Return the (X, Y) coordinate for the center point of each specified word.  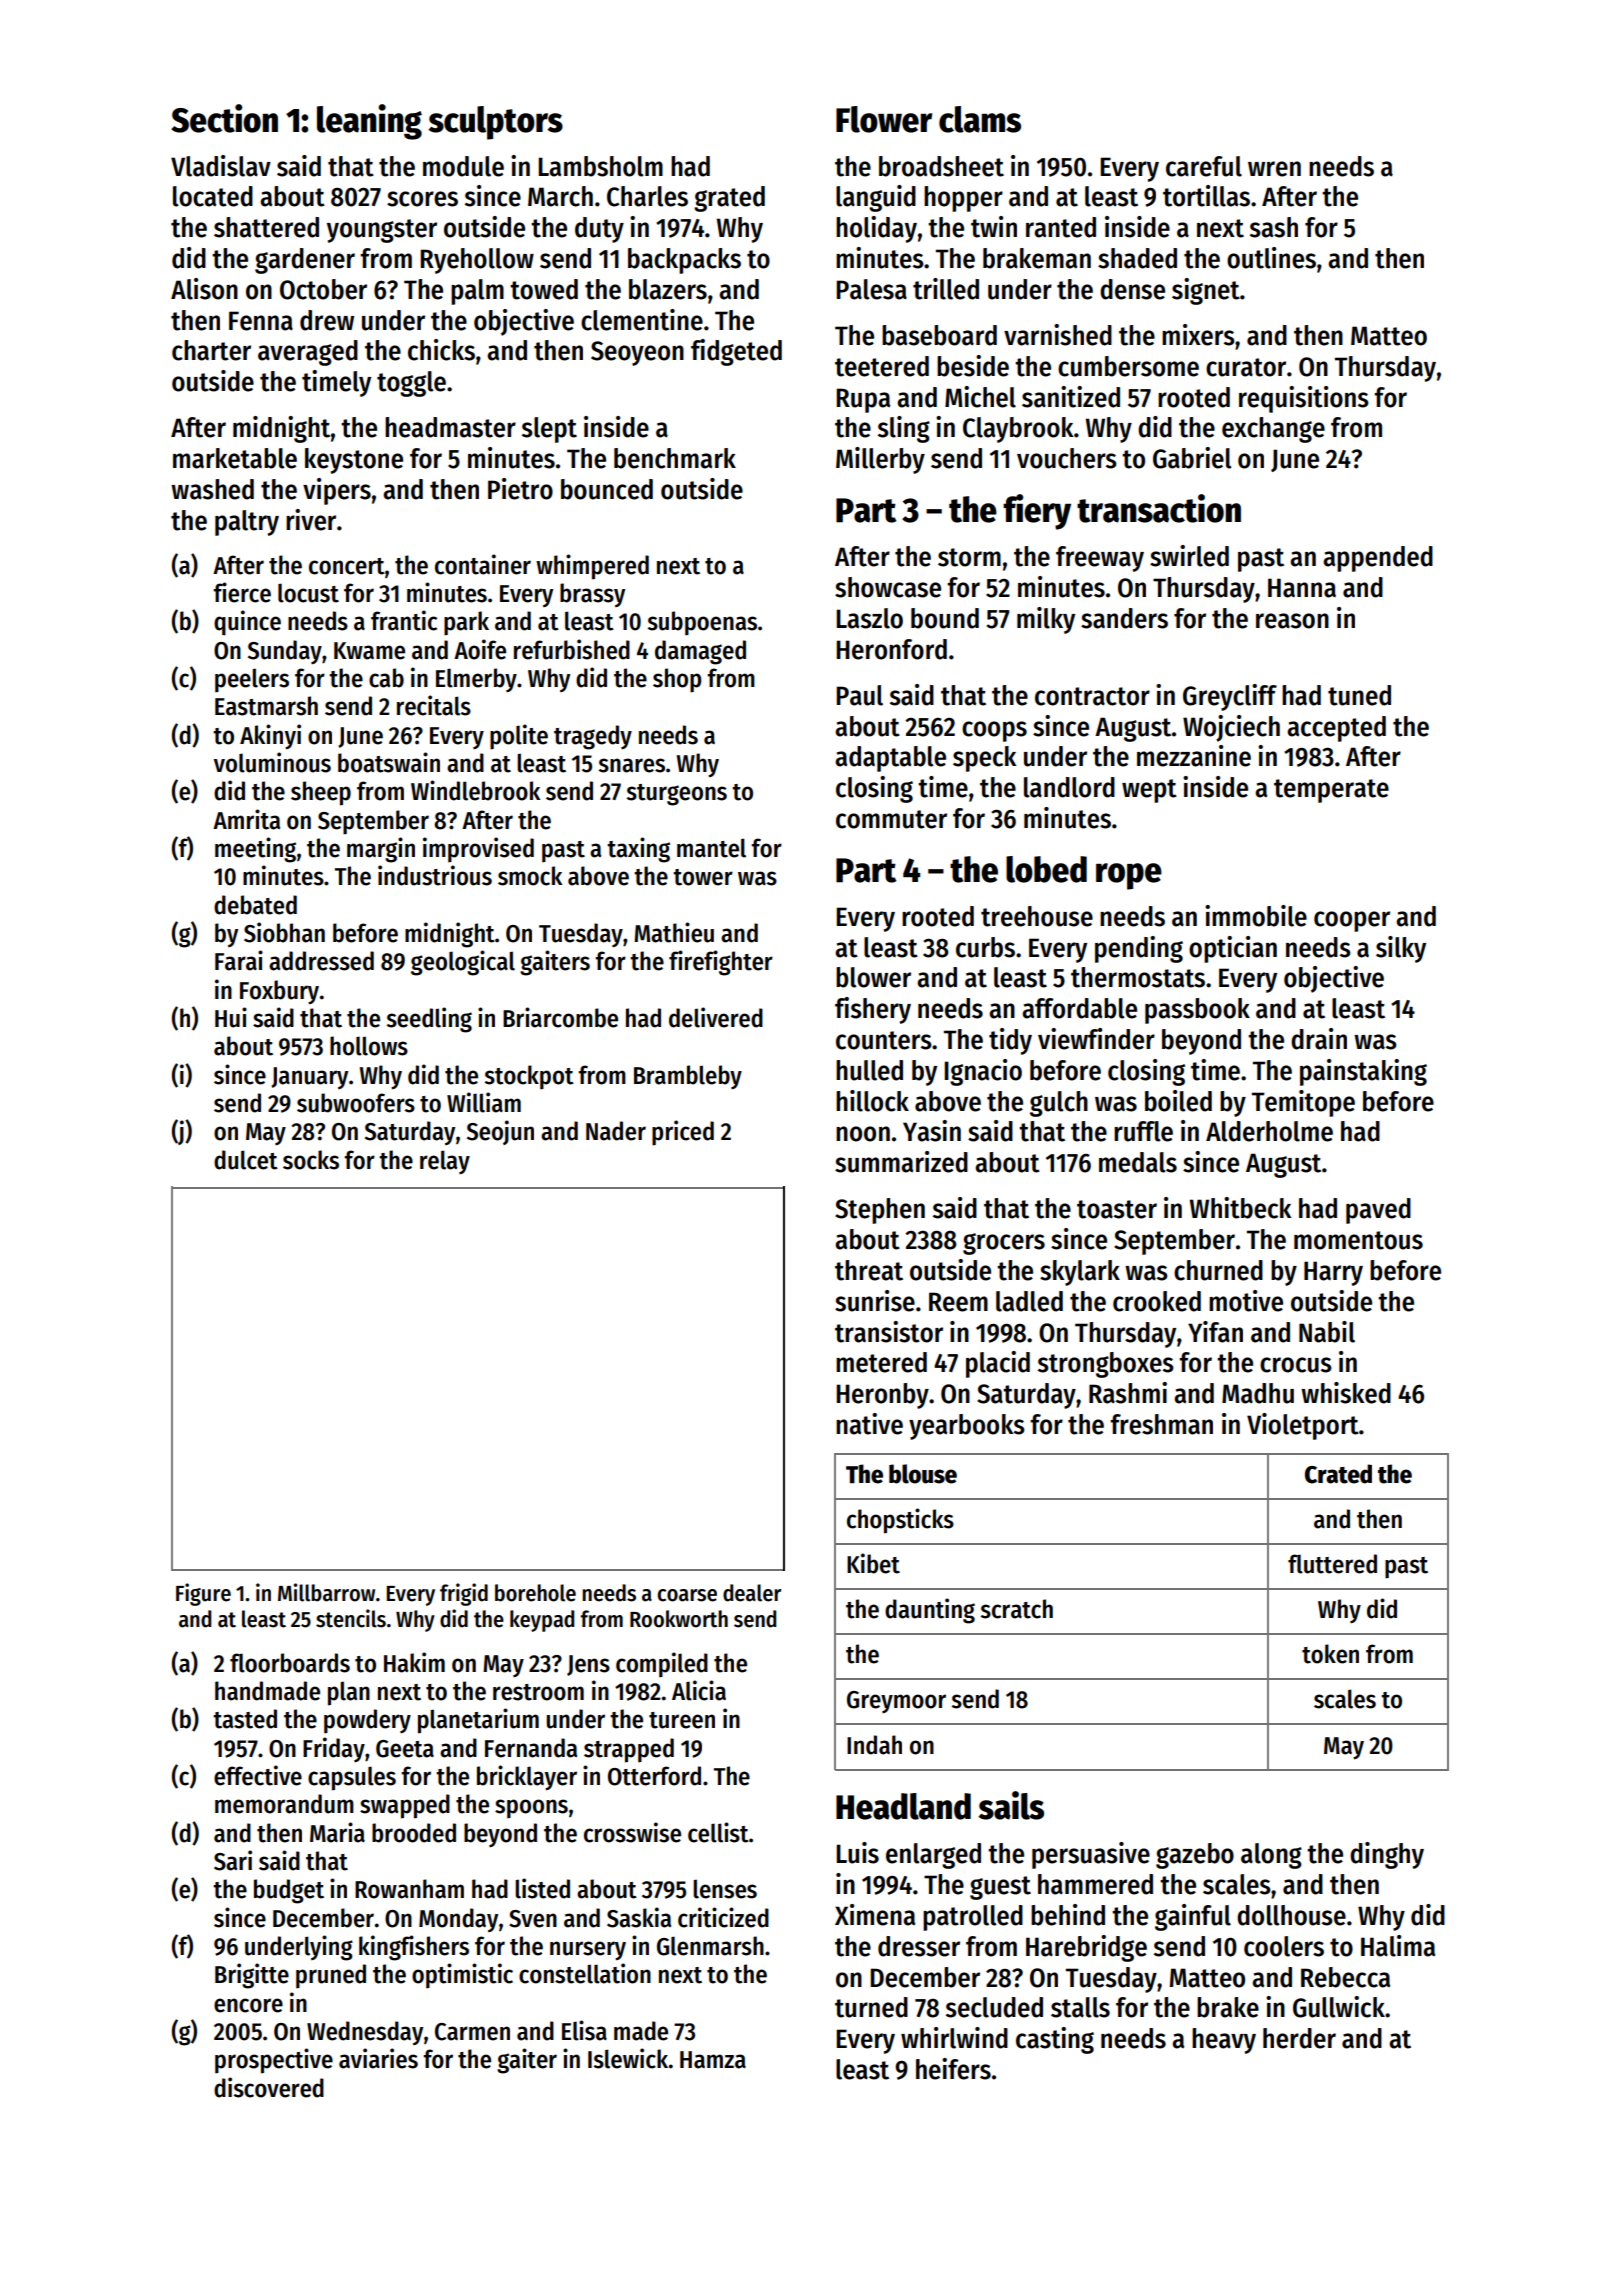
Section (224, 118)
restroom (538, 1692)
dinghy (1387, 1855)
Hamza (713, 2060)
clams (980, 119)
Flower (884, 119)
